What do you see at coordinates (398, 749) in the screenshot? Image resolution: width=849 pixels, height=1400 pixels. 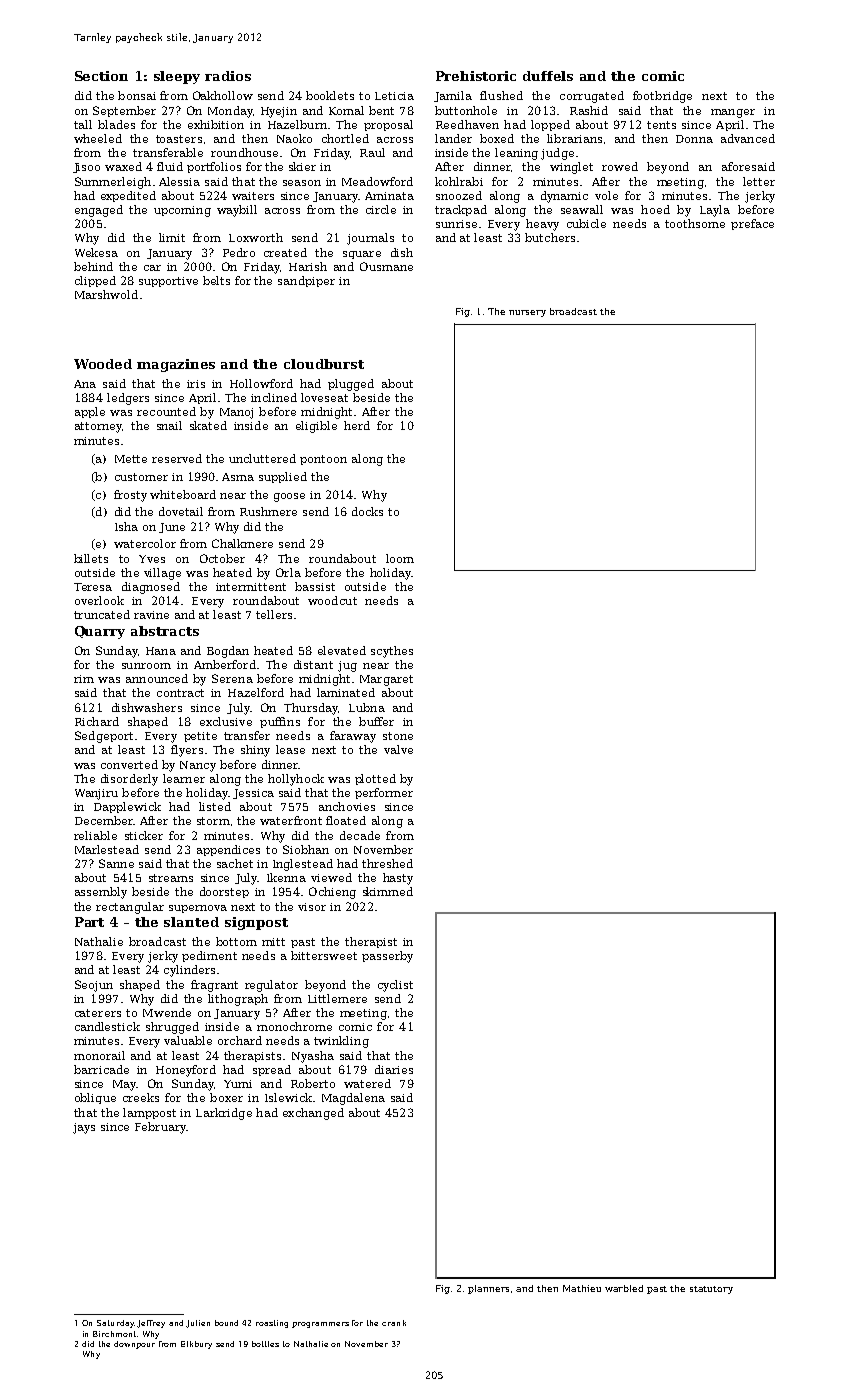 I see `valve` at bounding box center [398, 749].
